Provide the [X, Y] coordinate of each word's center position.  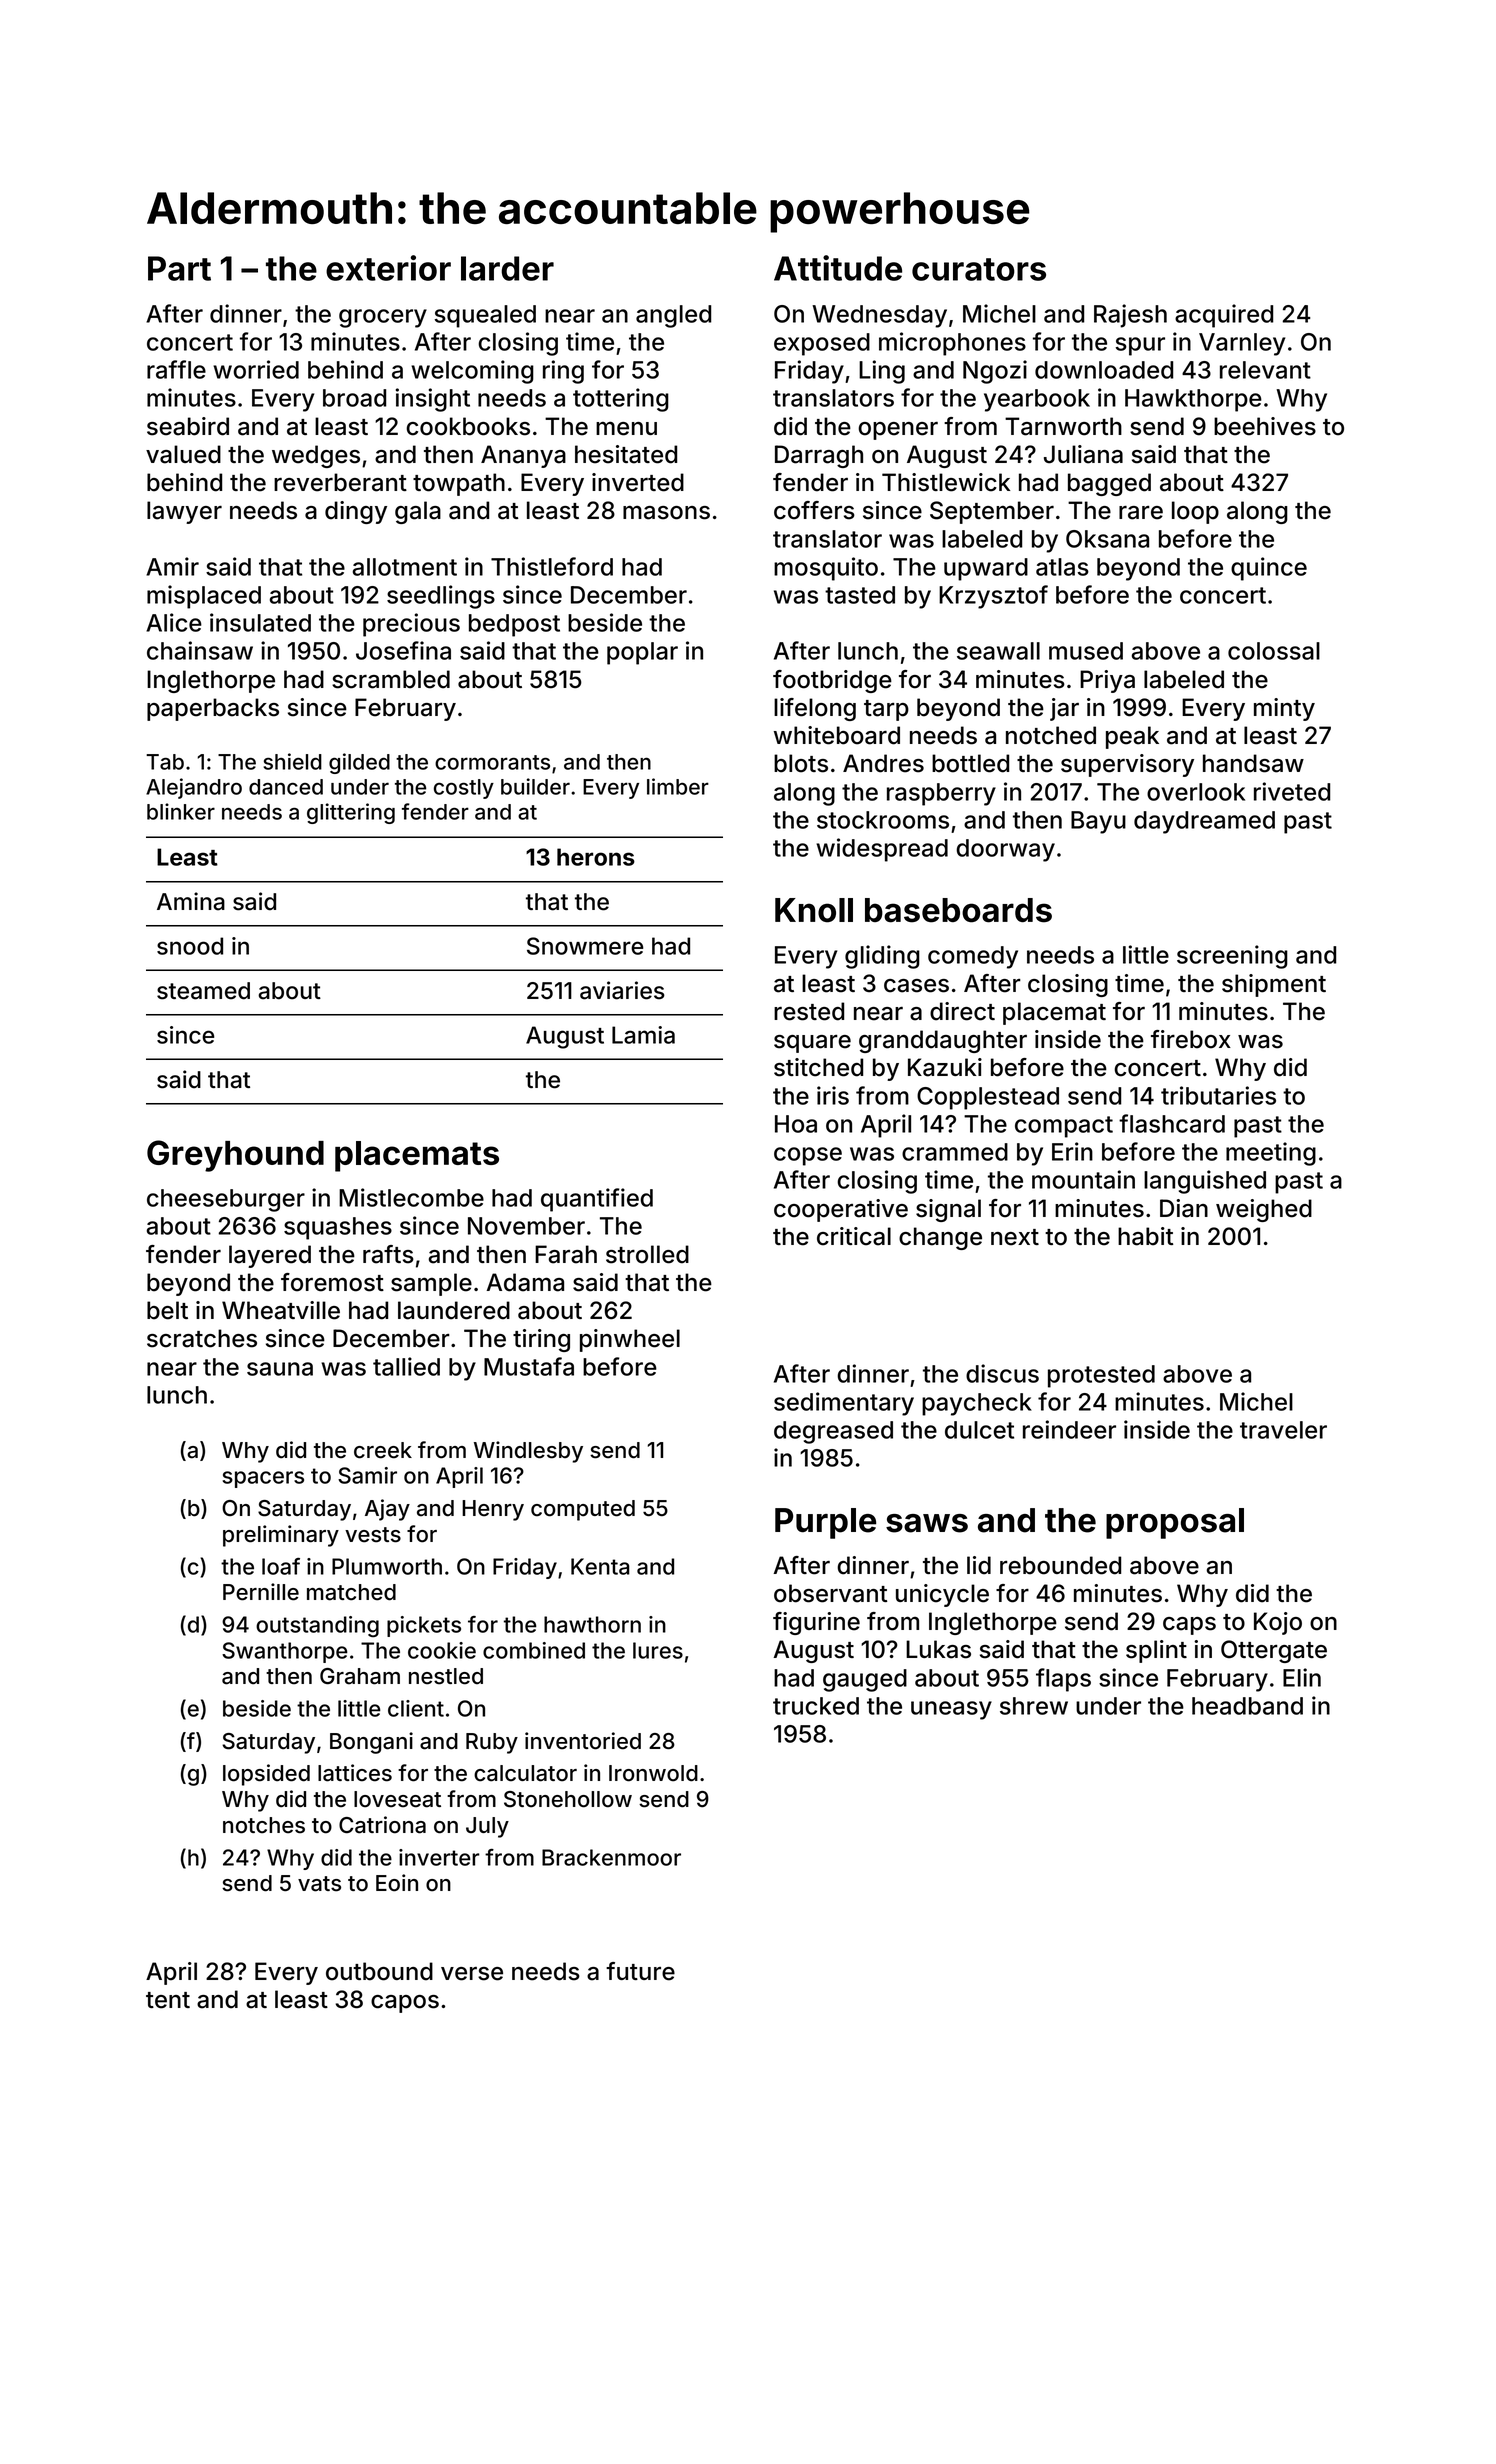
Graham [360, 1676]
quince [1269, 569]
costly [464, 789]
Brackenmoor [611, 1857]
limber [678, 786]
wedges [316, 456]
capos [405, 2004]
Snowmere [585, 946]
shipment [1274, 985]
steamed [203, 991]
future [640, 1971]
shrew [1034, 1706]
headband [1247, 1706]
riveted [1292, 791]
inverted [638, 482]
